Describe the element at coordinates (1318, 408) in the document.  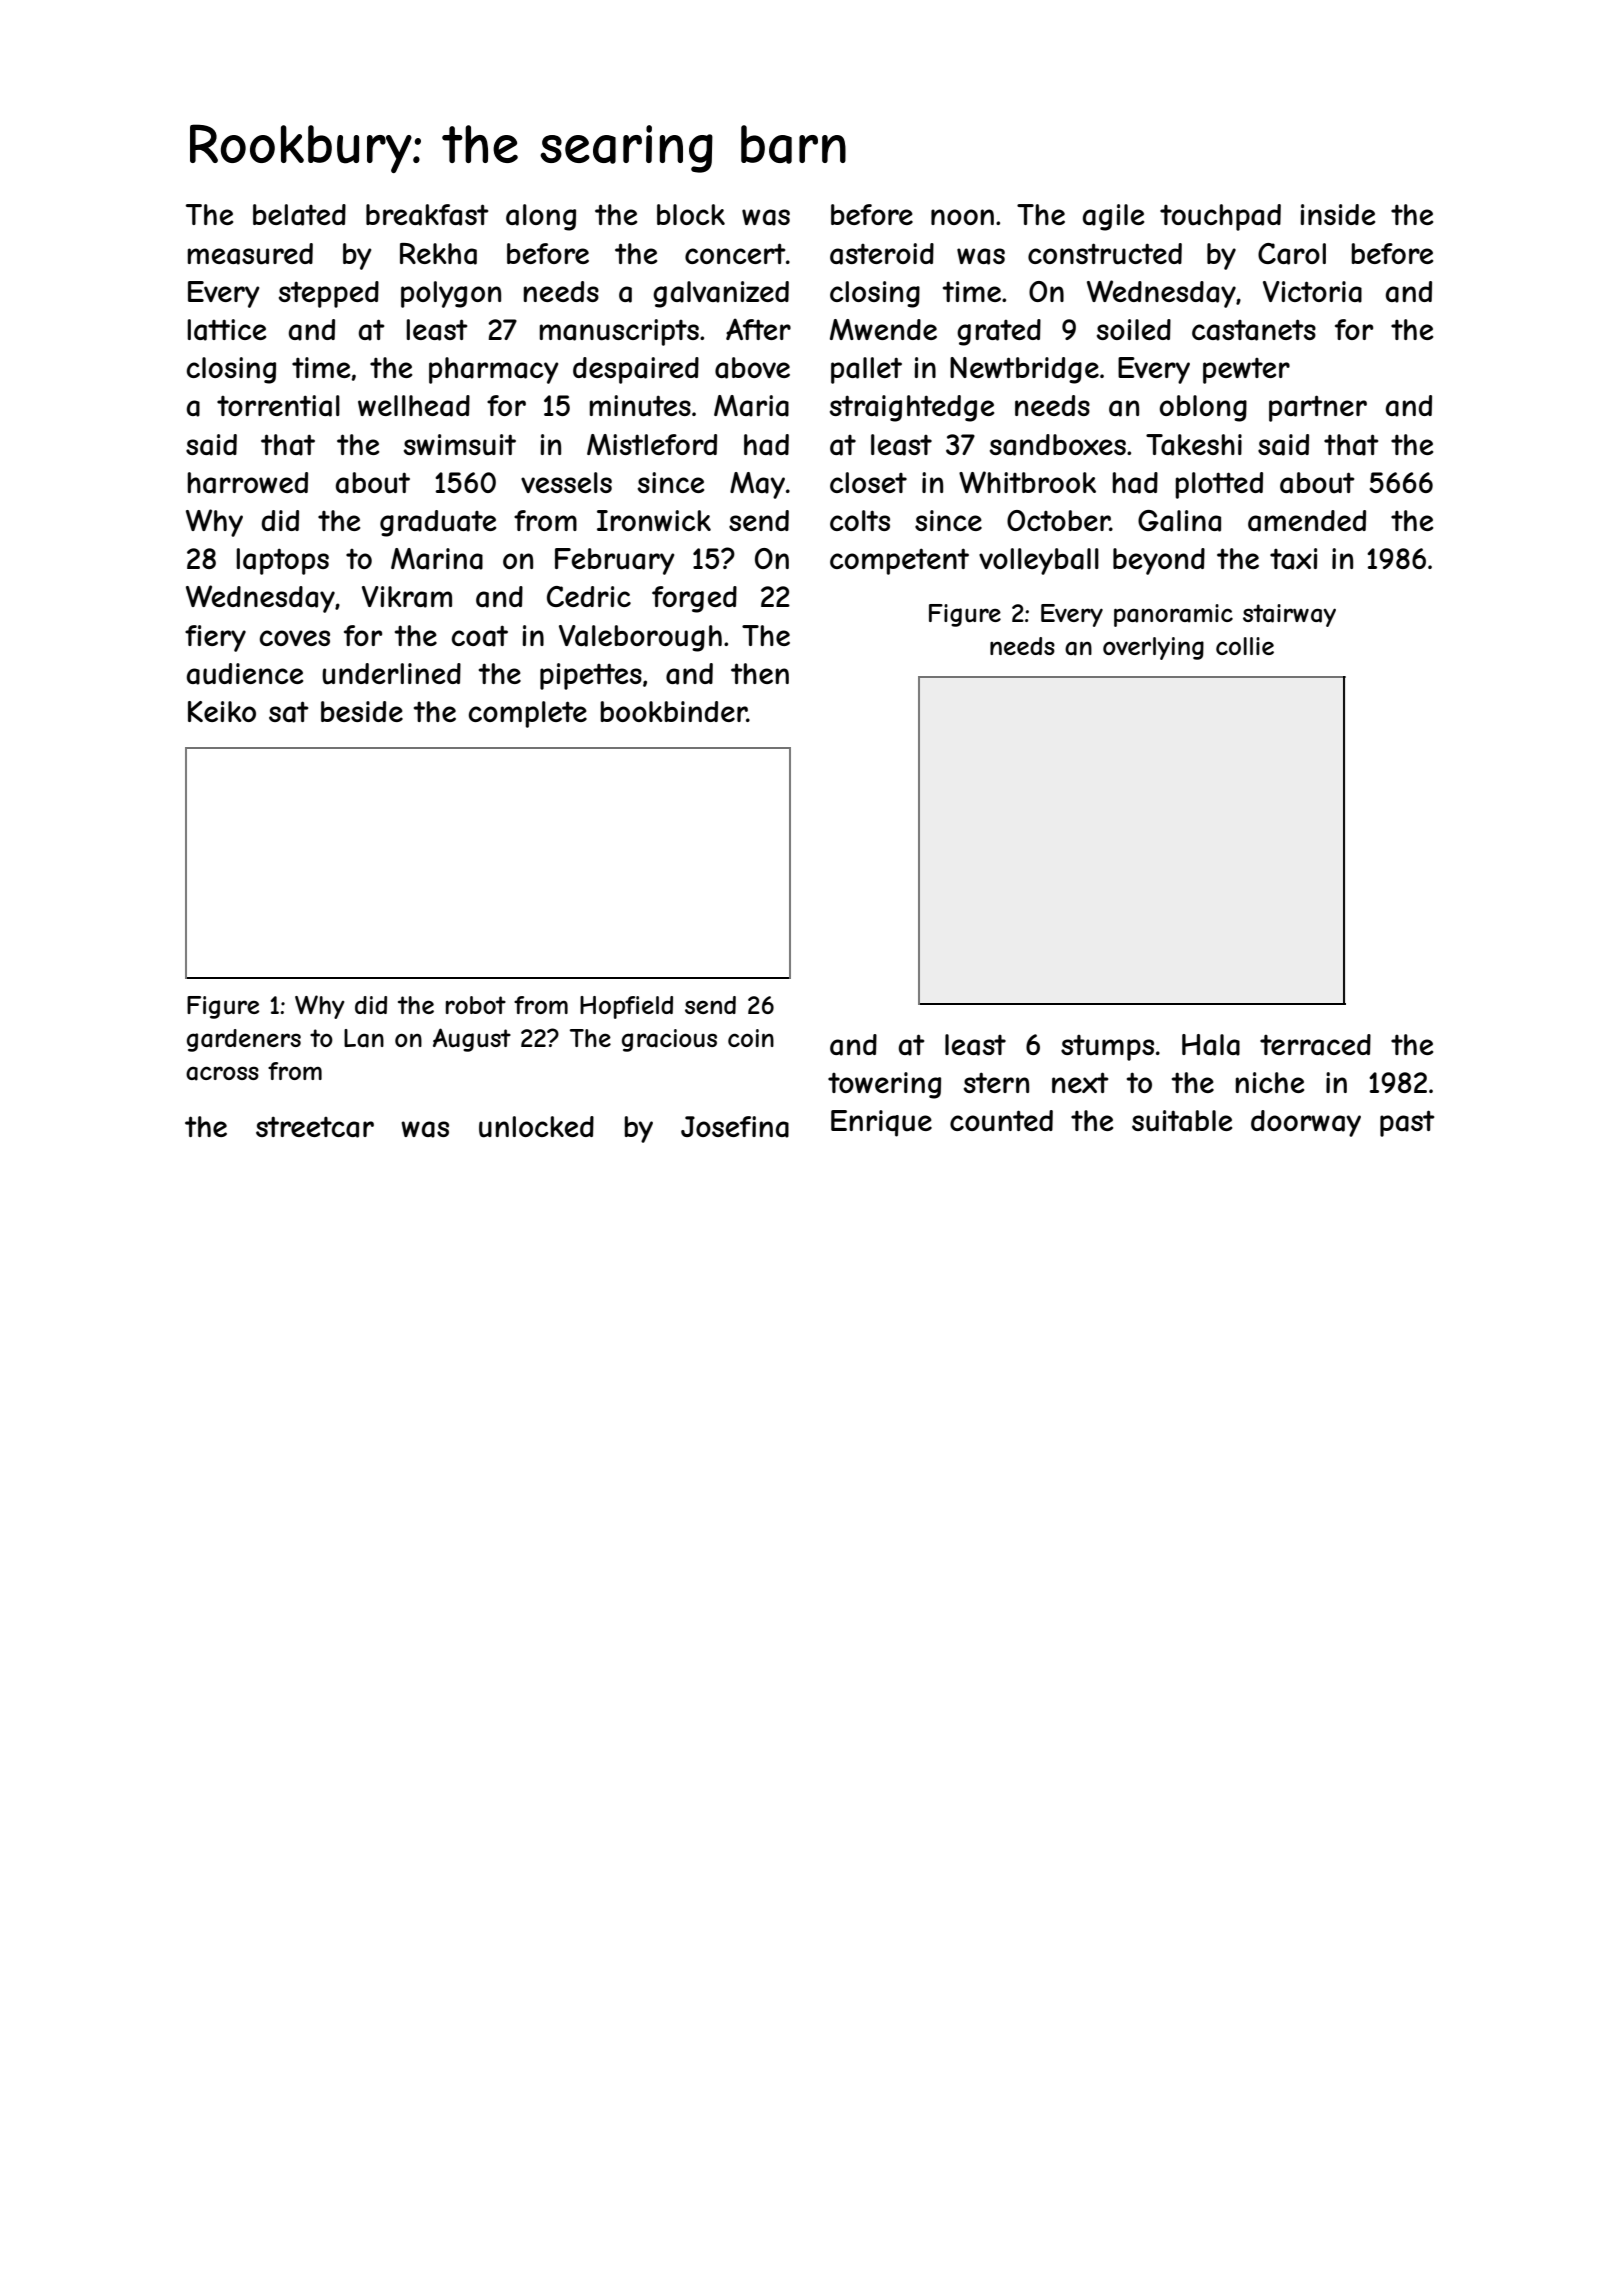
I see `partner` at that location.
